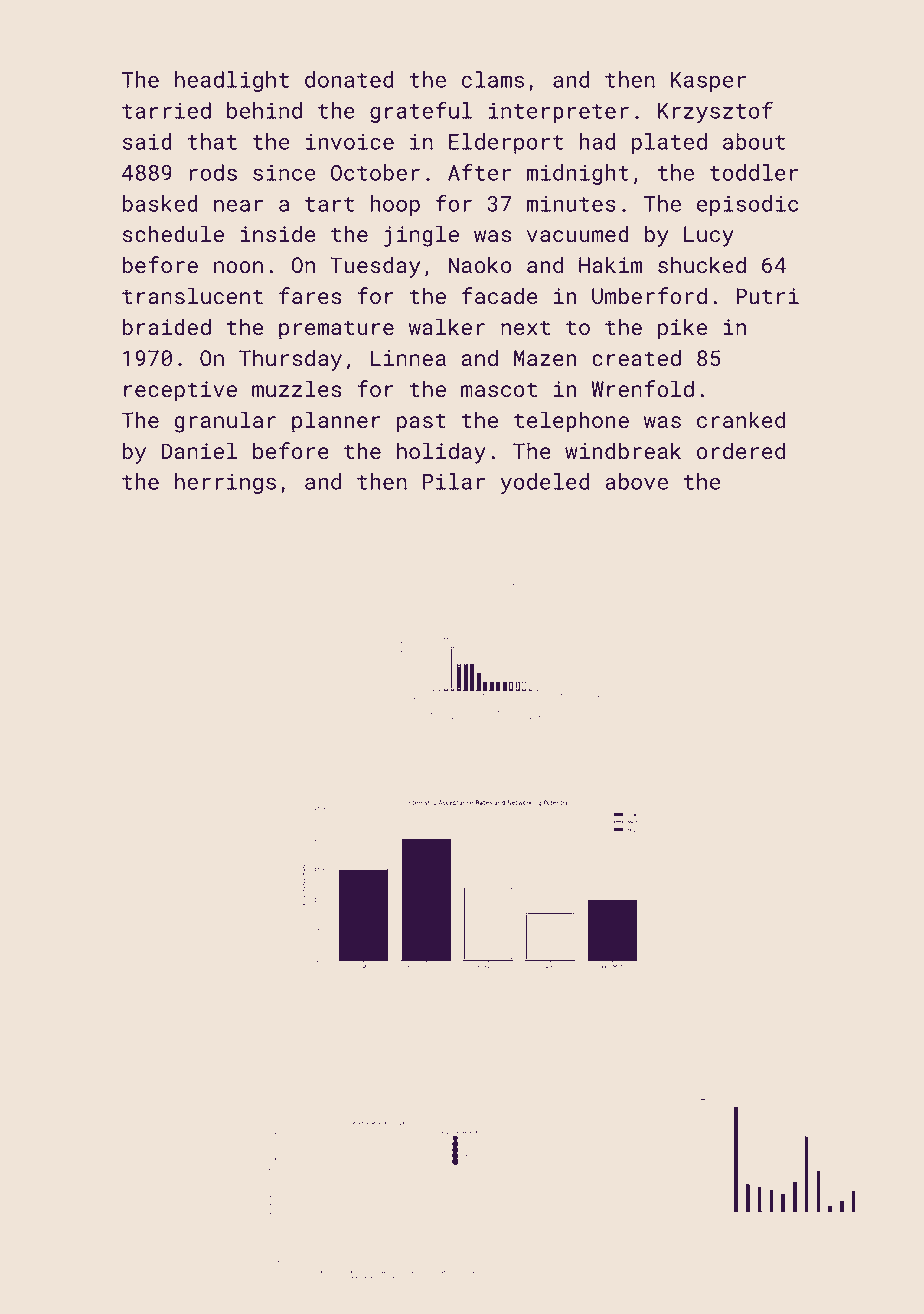 This screenshot has height=1314, width=924. Describe the element at coordinates (702, 264) in the screenshot. I see `shucked` at that location.
